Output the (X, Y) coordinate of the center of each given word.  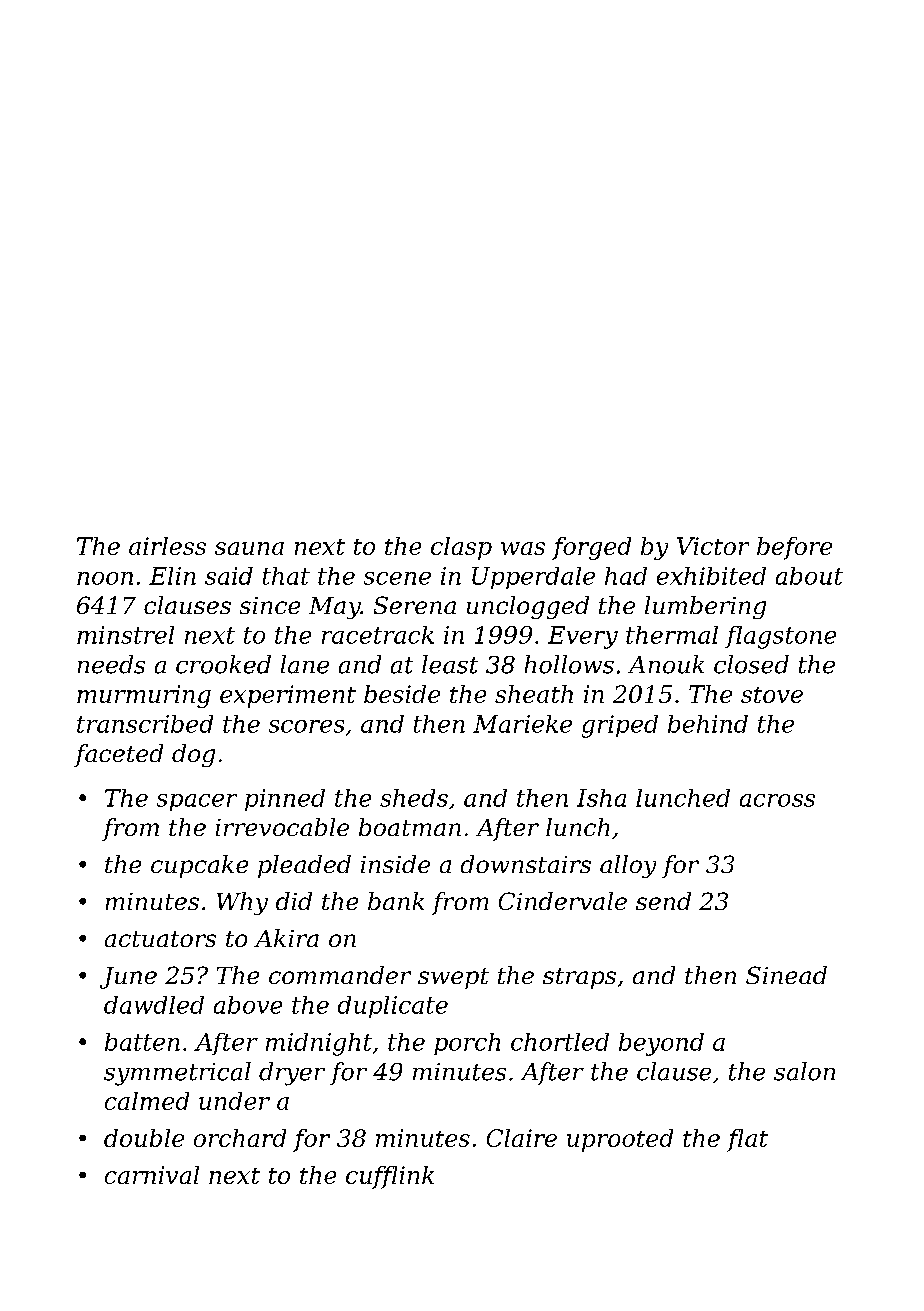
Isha (601, 798)
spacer (197, 802)
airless (167, 546)
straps (579, 978)
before (794, 548)
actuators (160, 939)
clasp (461, 548)
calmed (147, 1101)
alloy (628, 866)
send (663, 901)
